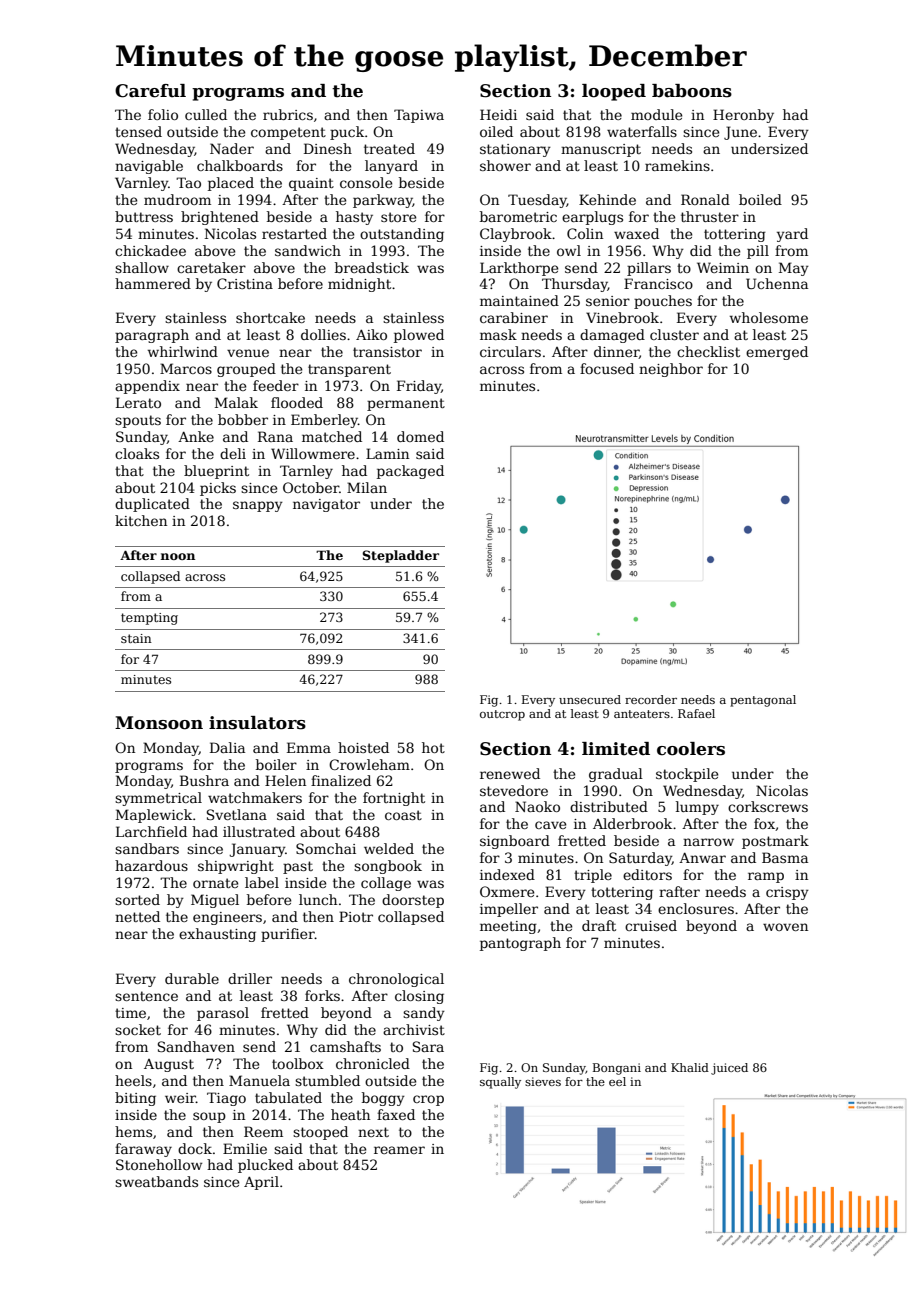 This screenshot has height=1308, width=924. I want to click on hoisted, so click(363, 747).
